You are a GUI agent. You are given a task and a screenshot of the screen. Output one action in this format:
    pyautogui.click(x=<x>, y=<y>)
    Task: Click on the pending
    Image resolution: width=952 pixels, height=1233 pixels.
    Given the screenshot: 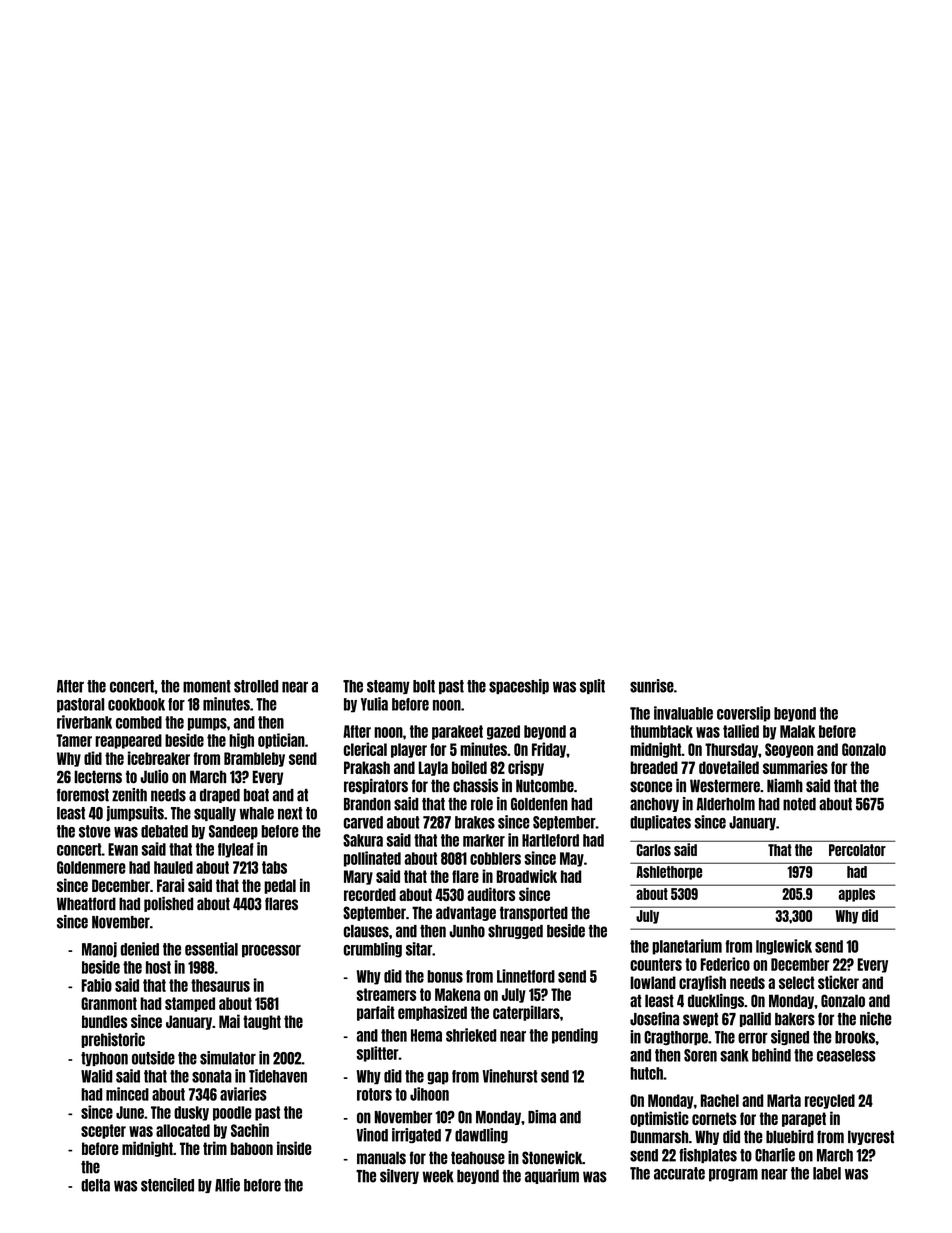 What is the action you would take?
    pyautogui.click(x=575, y=1036)
